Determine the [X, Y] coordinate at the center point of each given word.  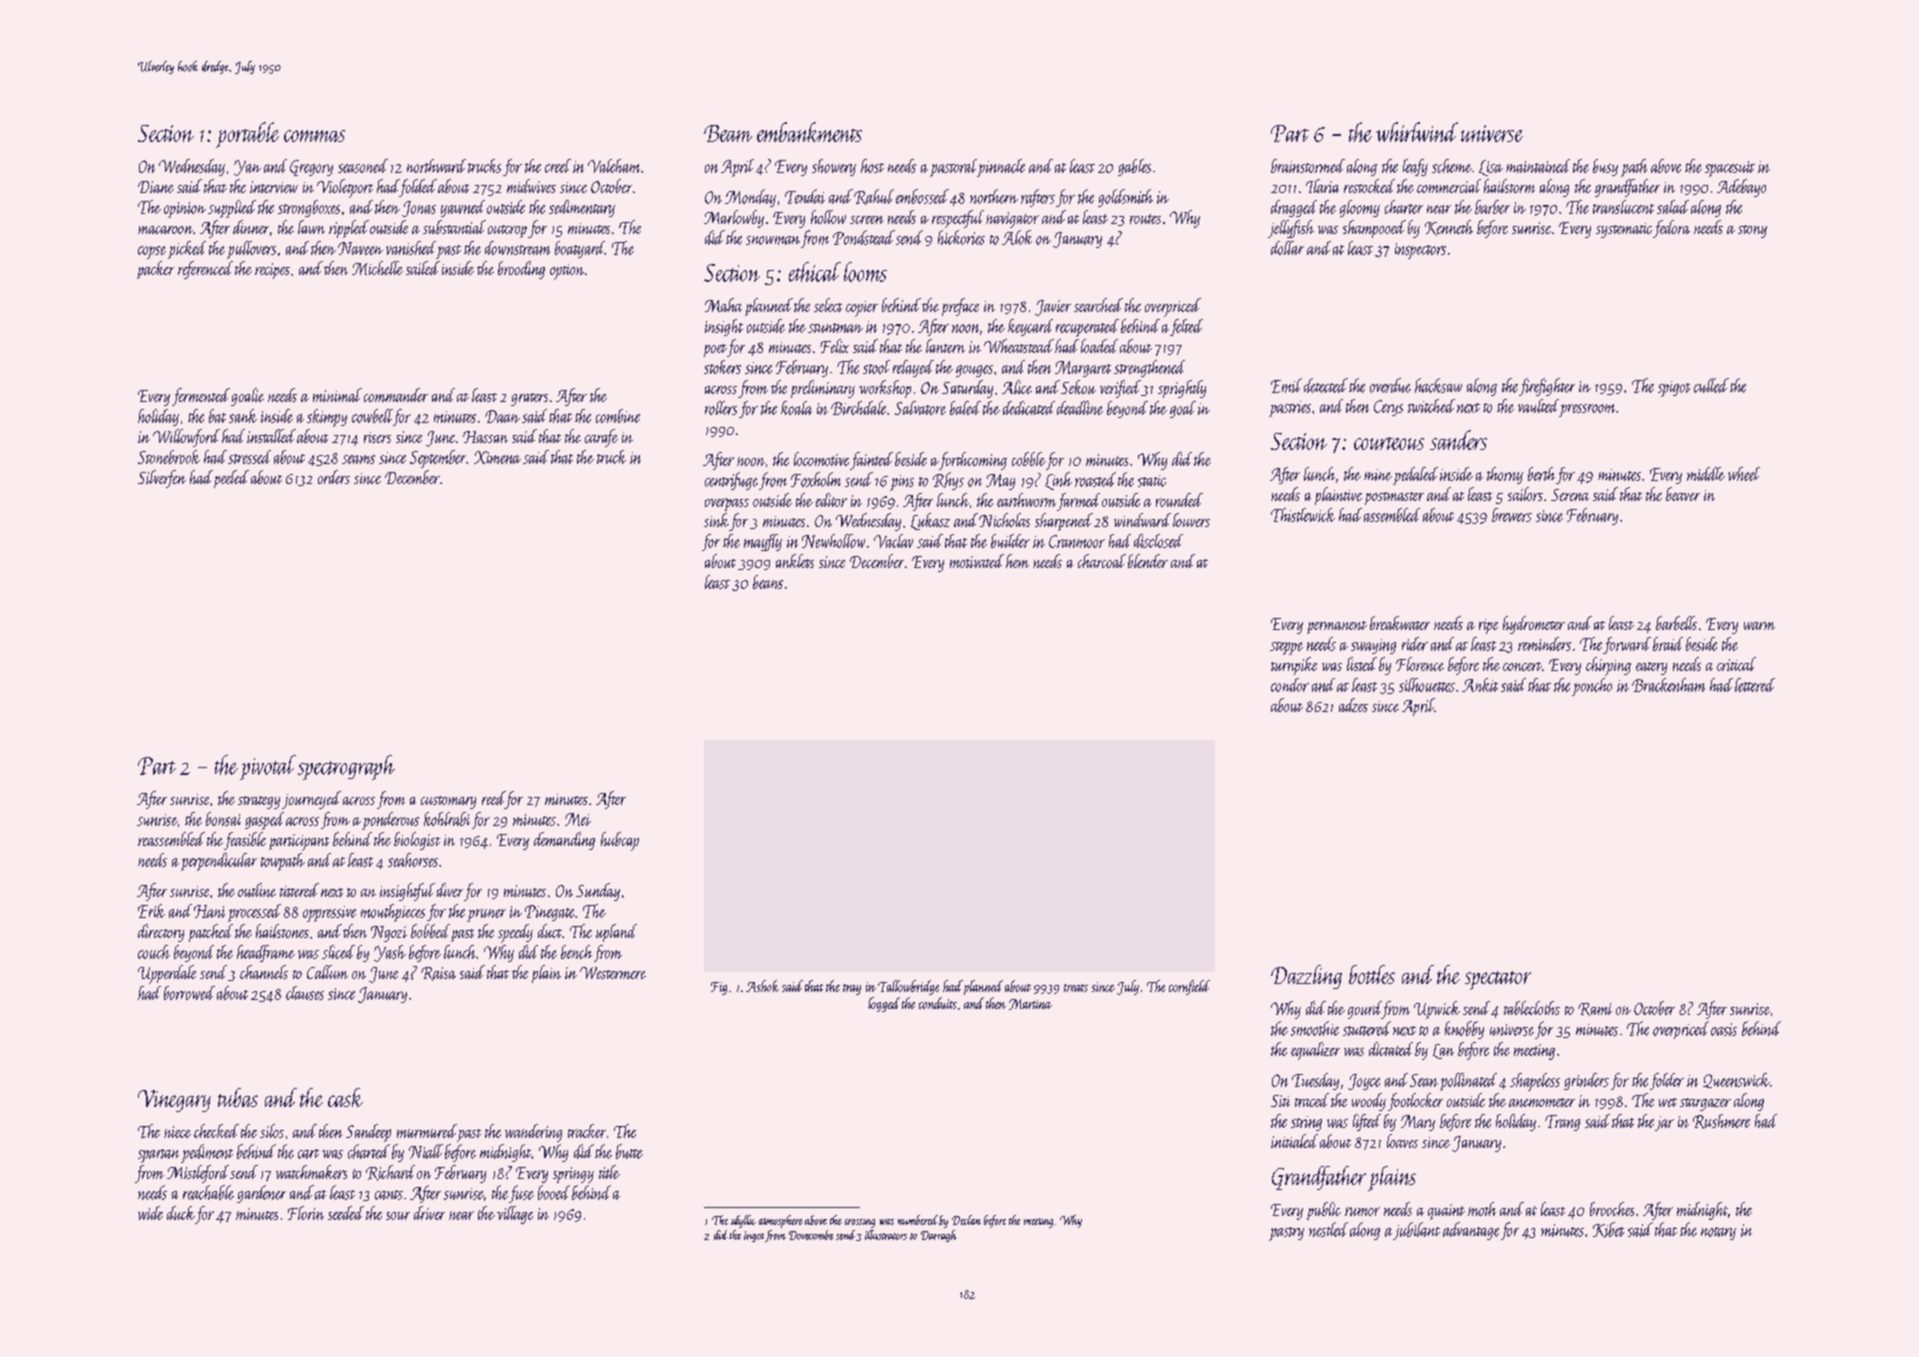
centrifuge [731, 481]
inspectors [1420, 251]
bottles [1372, 974]
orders [334, 477]
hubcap [620, 841]
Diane [156, 187]
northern [994, 196]
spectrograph [346, 767]
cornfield [1189, 987]
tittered [299, 890]
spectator [1498, 980]
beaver [1683, 494]
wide [150, 1213]
